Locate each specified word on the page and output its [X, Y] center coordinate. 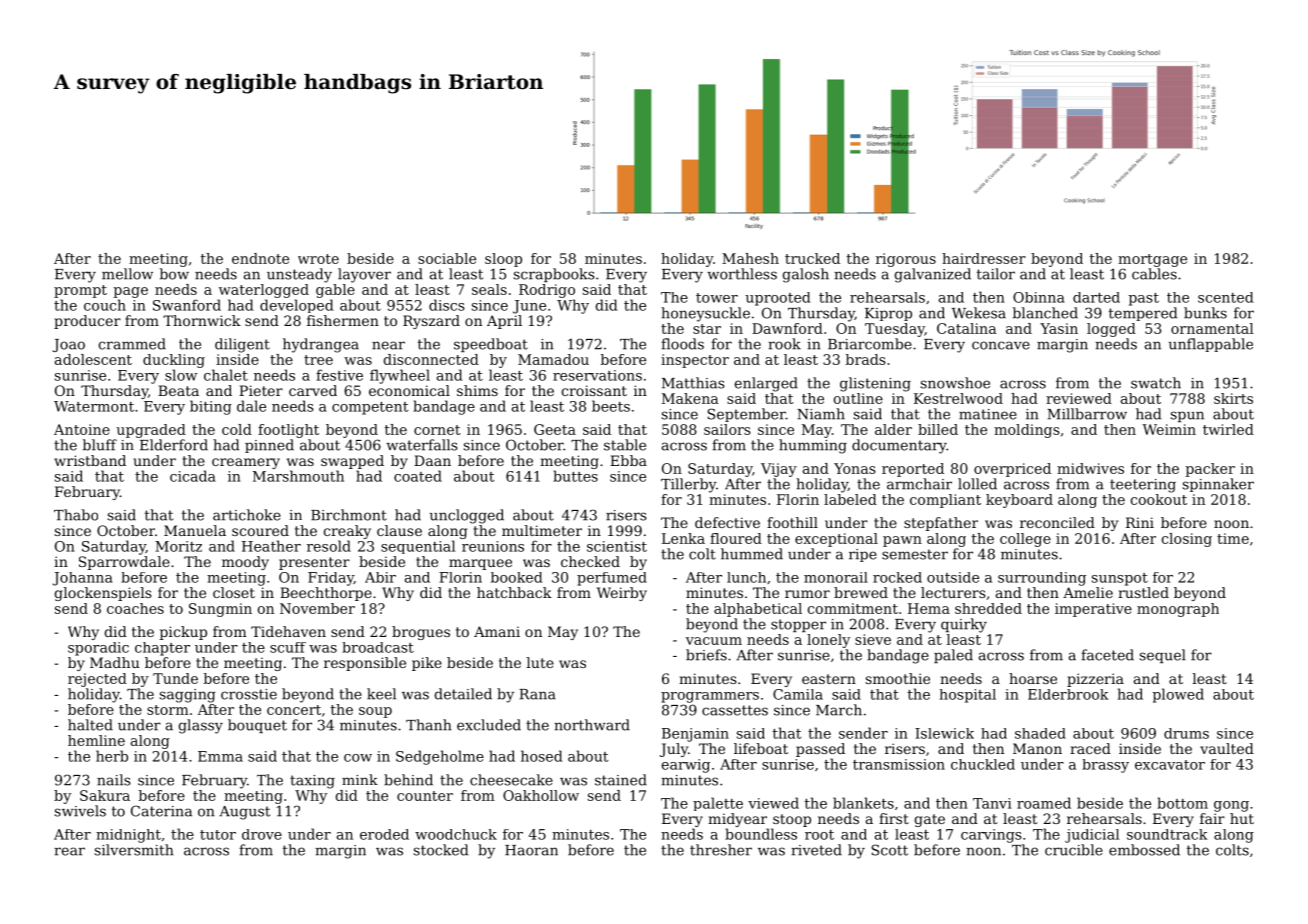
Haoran [531, 850]
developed [296, 306]
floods [682, 344]
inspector [695, 361]
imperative [1093, 610]
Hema [929, 608]
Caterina [161, 811]
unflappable [1211, 345]
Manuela [195, 530]
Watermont [94, 406]
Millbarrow [1087, 414]
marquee [480, 564]
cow [358, 758]
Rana [537, 694]
